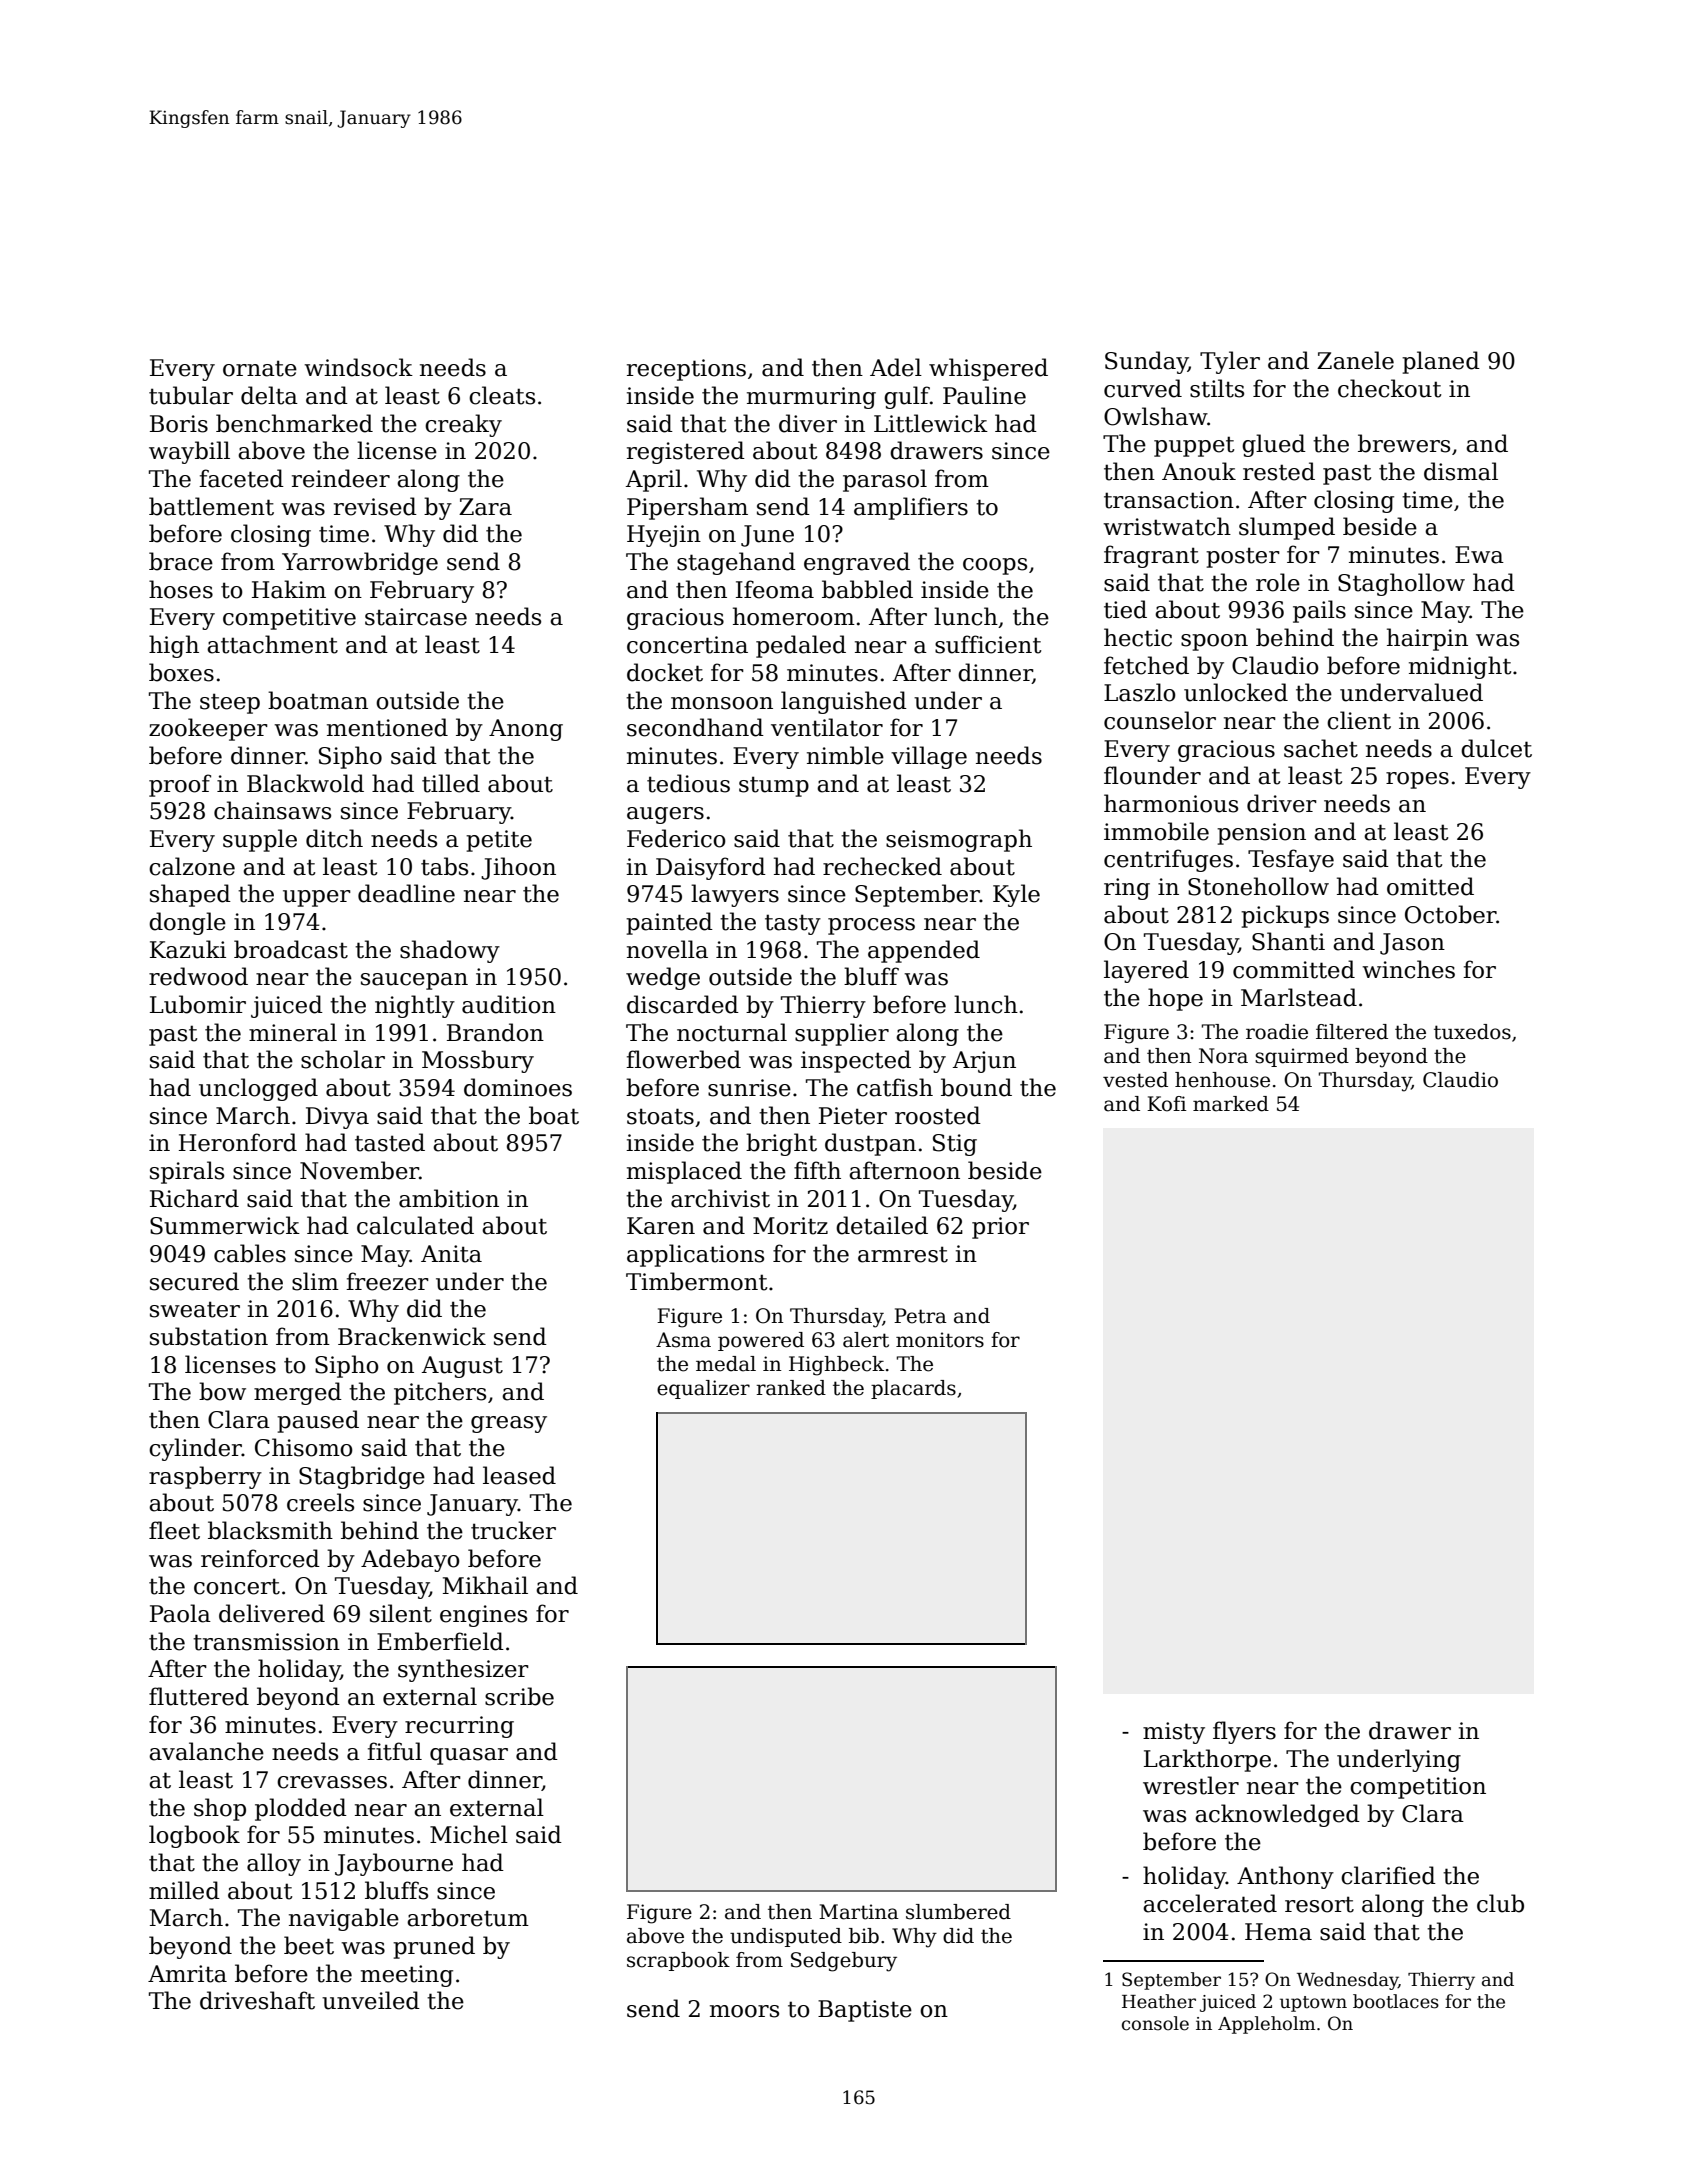  What do you see at coordinates (1230, 362) in the screenshot?
I see `Tyler` at bounding box center [1230, 362].
